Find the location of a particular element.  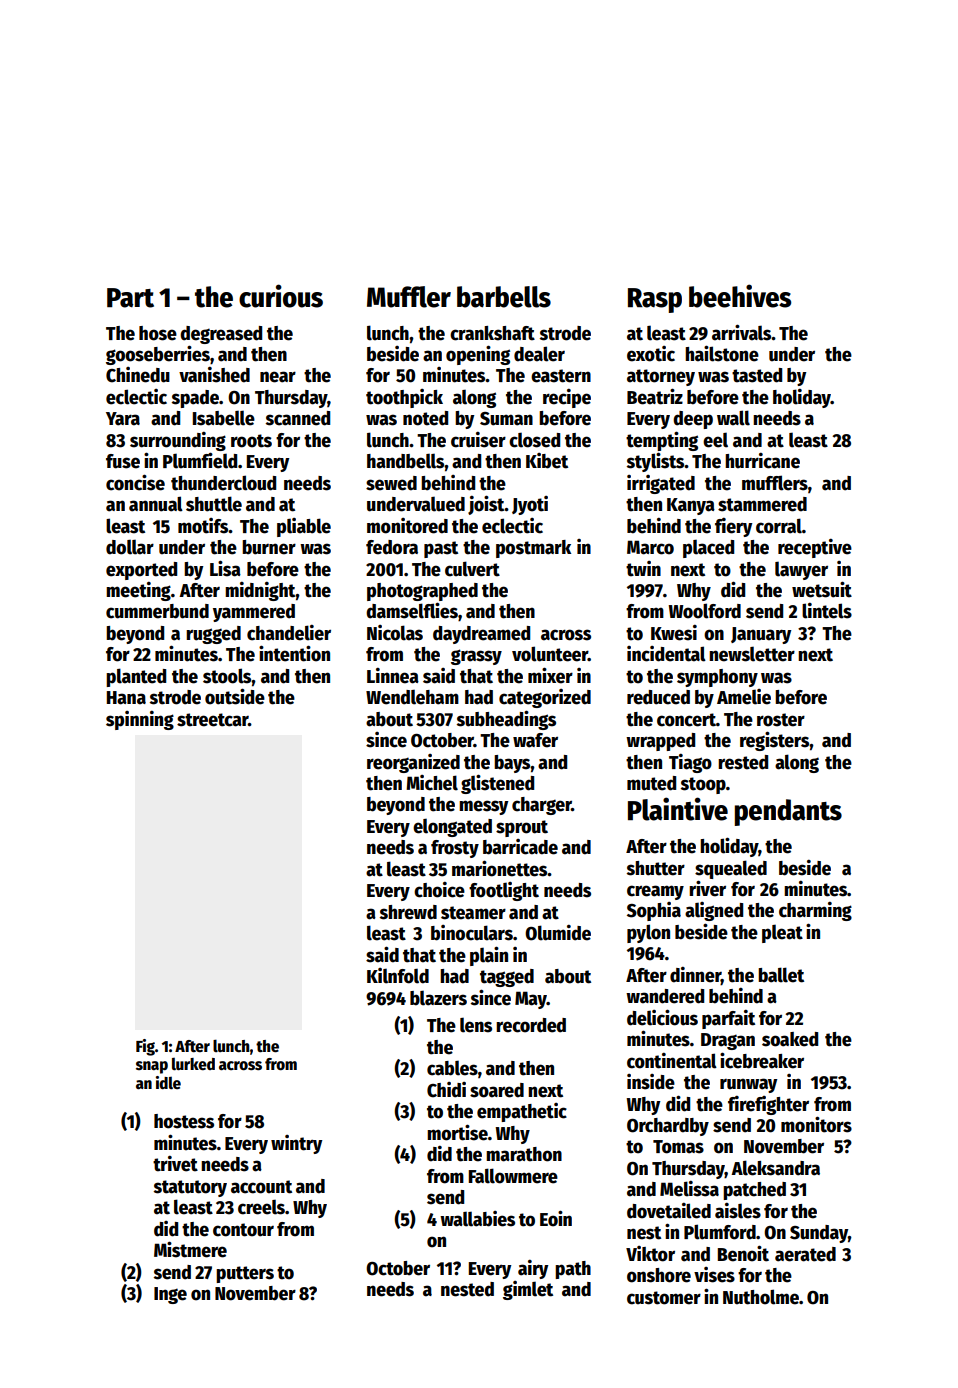

lurked is located at coordinates (193, 1064).
